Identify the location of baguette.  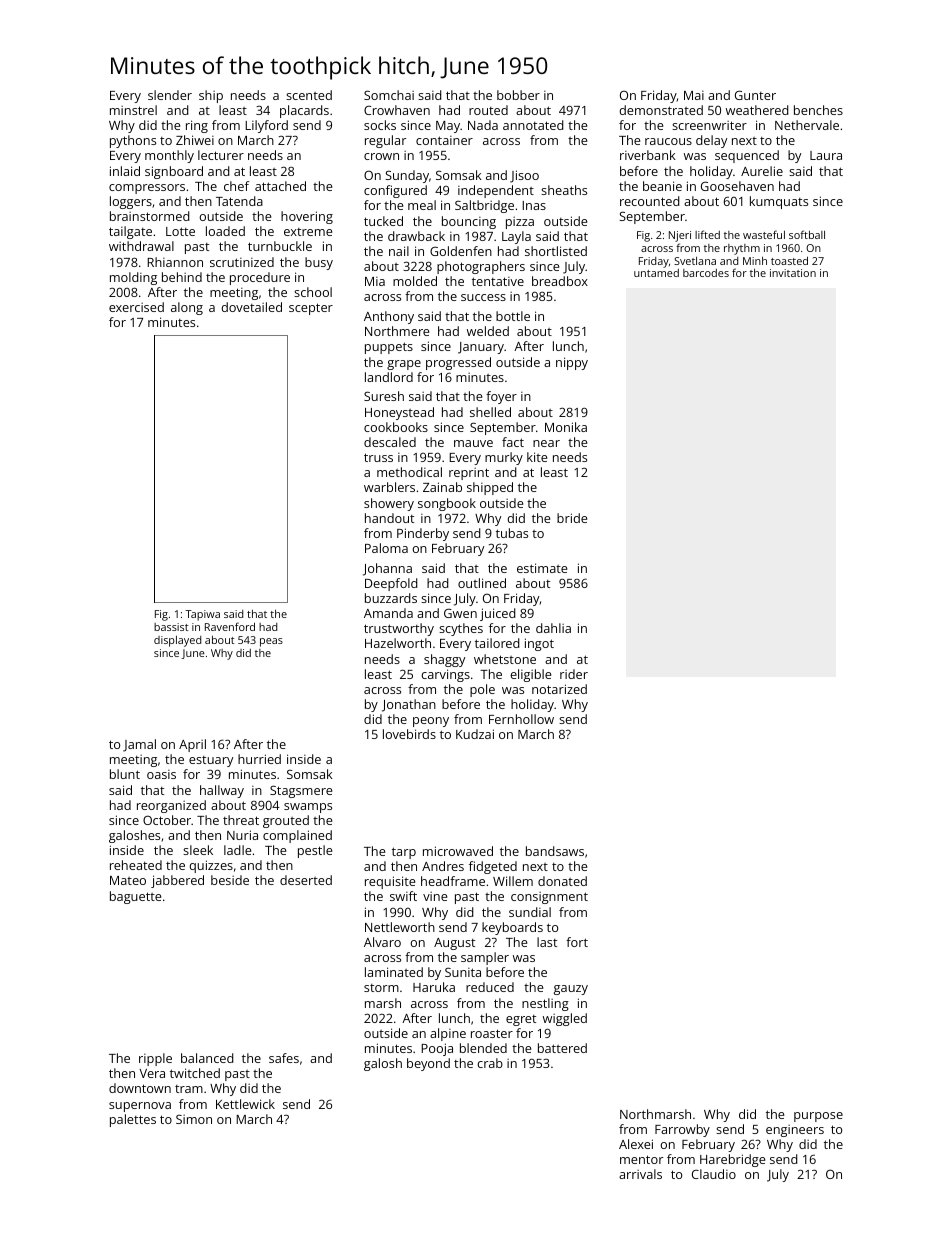
(135, 897).
